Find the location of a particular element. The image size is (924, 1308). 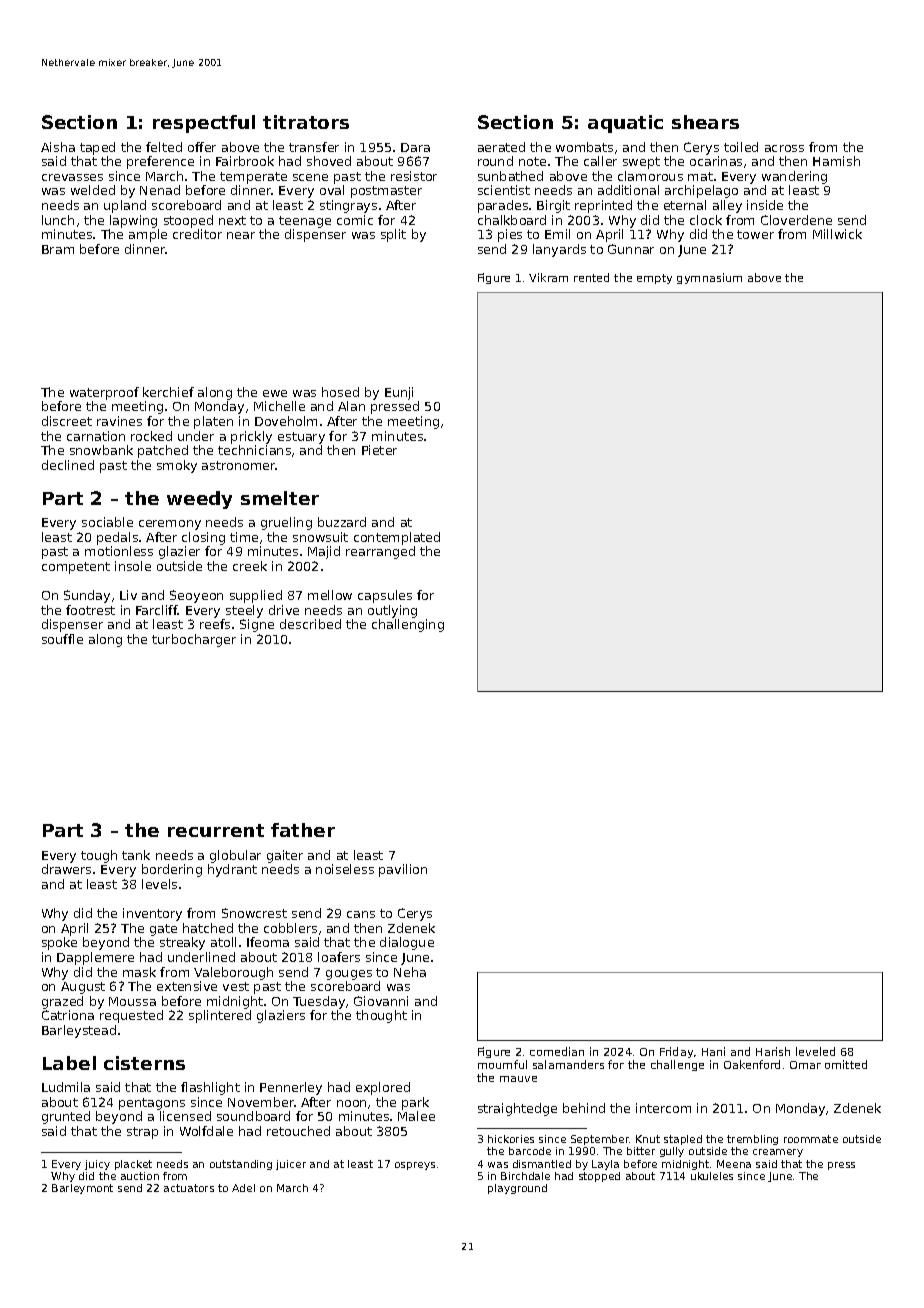

Ludmila is located at coordinates (66, 1087).
